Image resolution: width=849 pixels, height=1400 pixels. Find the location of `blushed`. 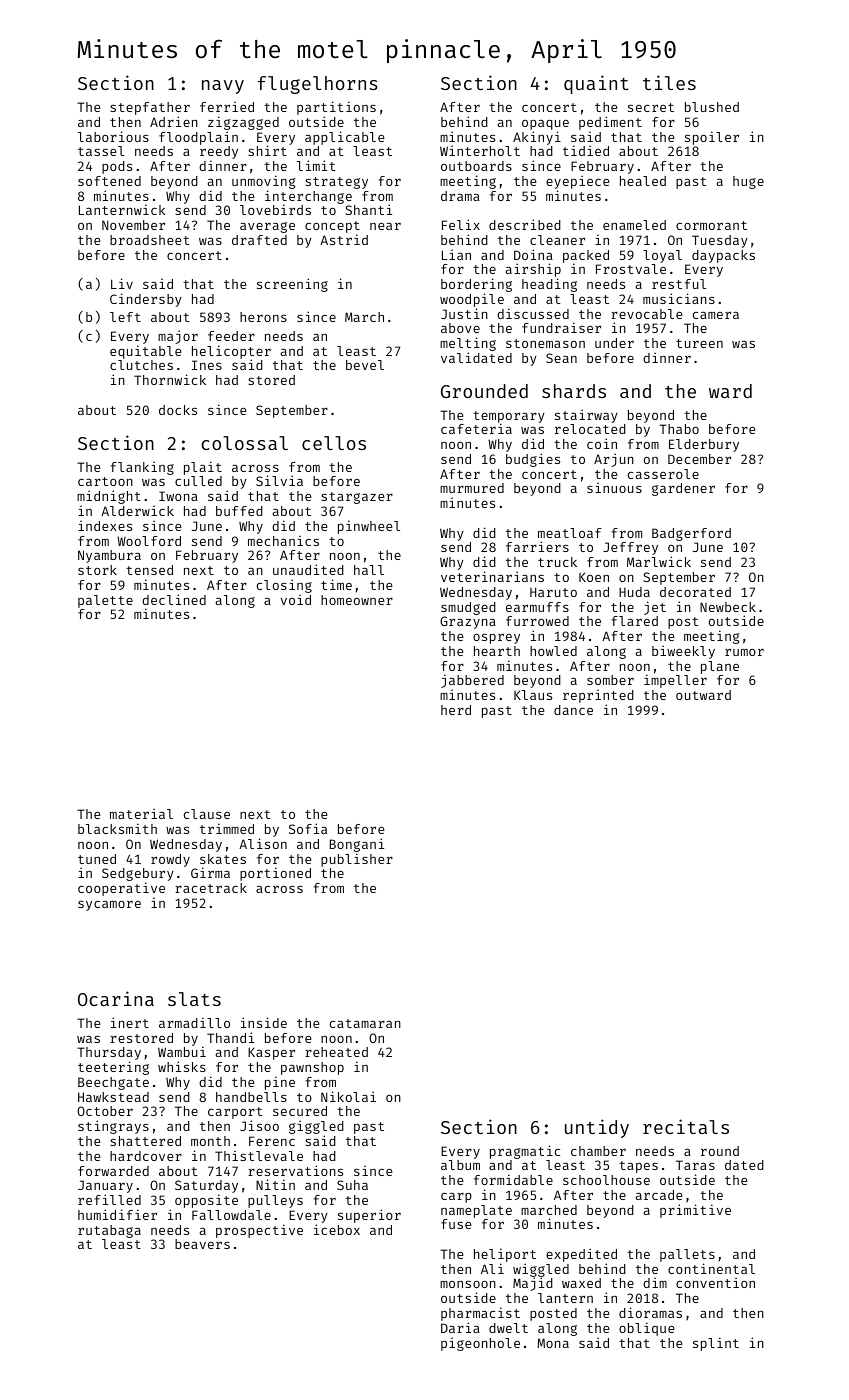

blushed is located at coordinates (712, 107).
